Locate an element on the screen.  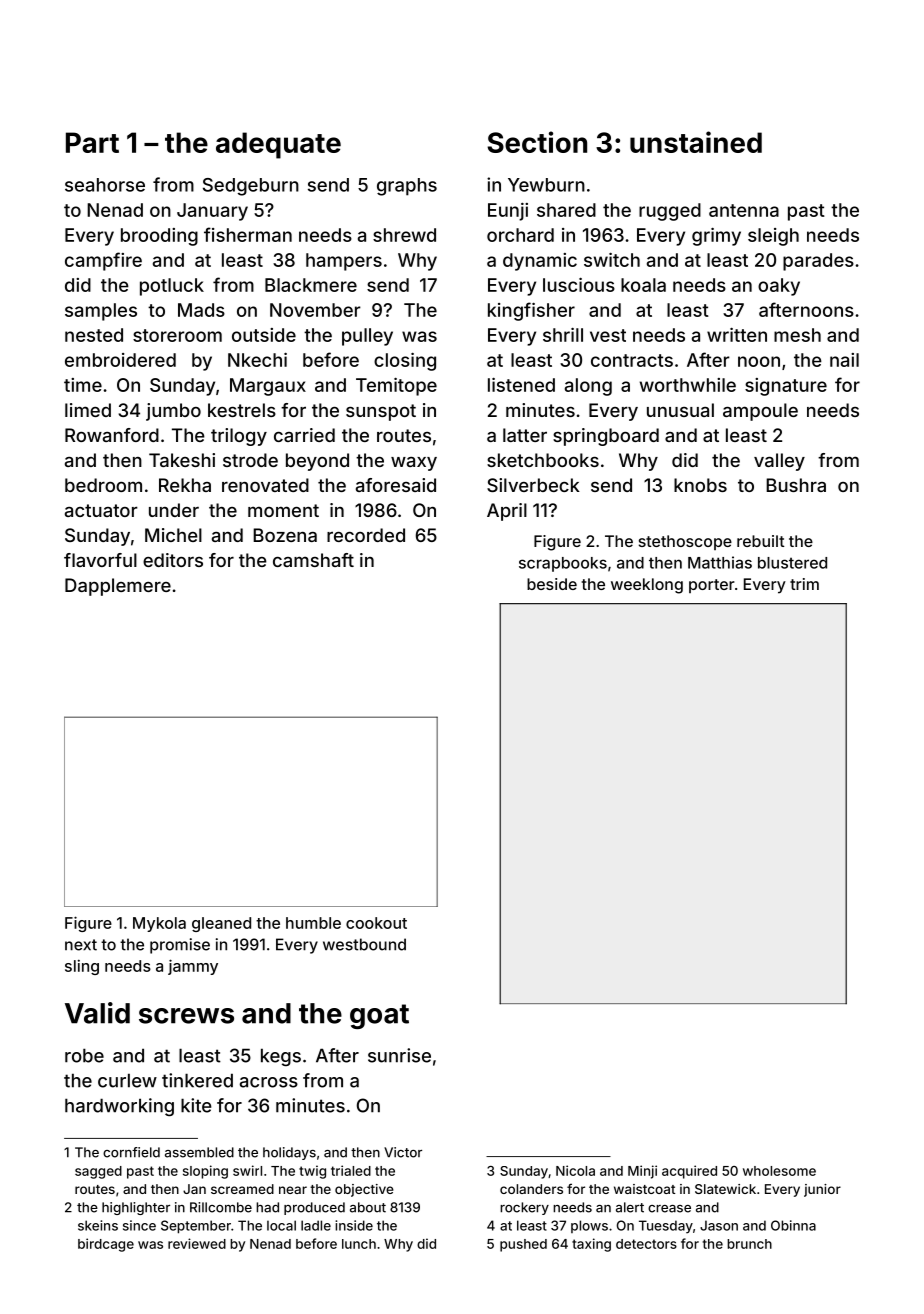
Nicola is located at coordinates (575, 1170).
